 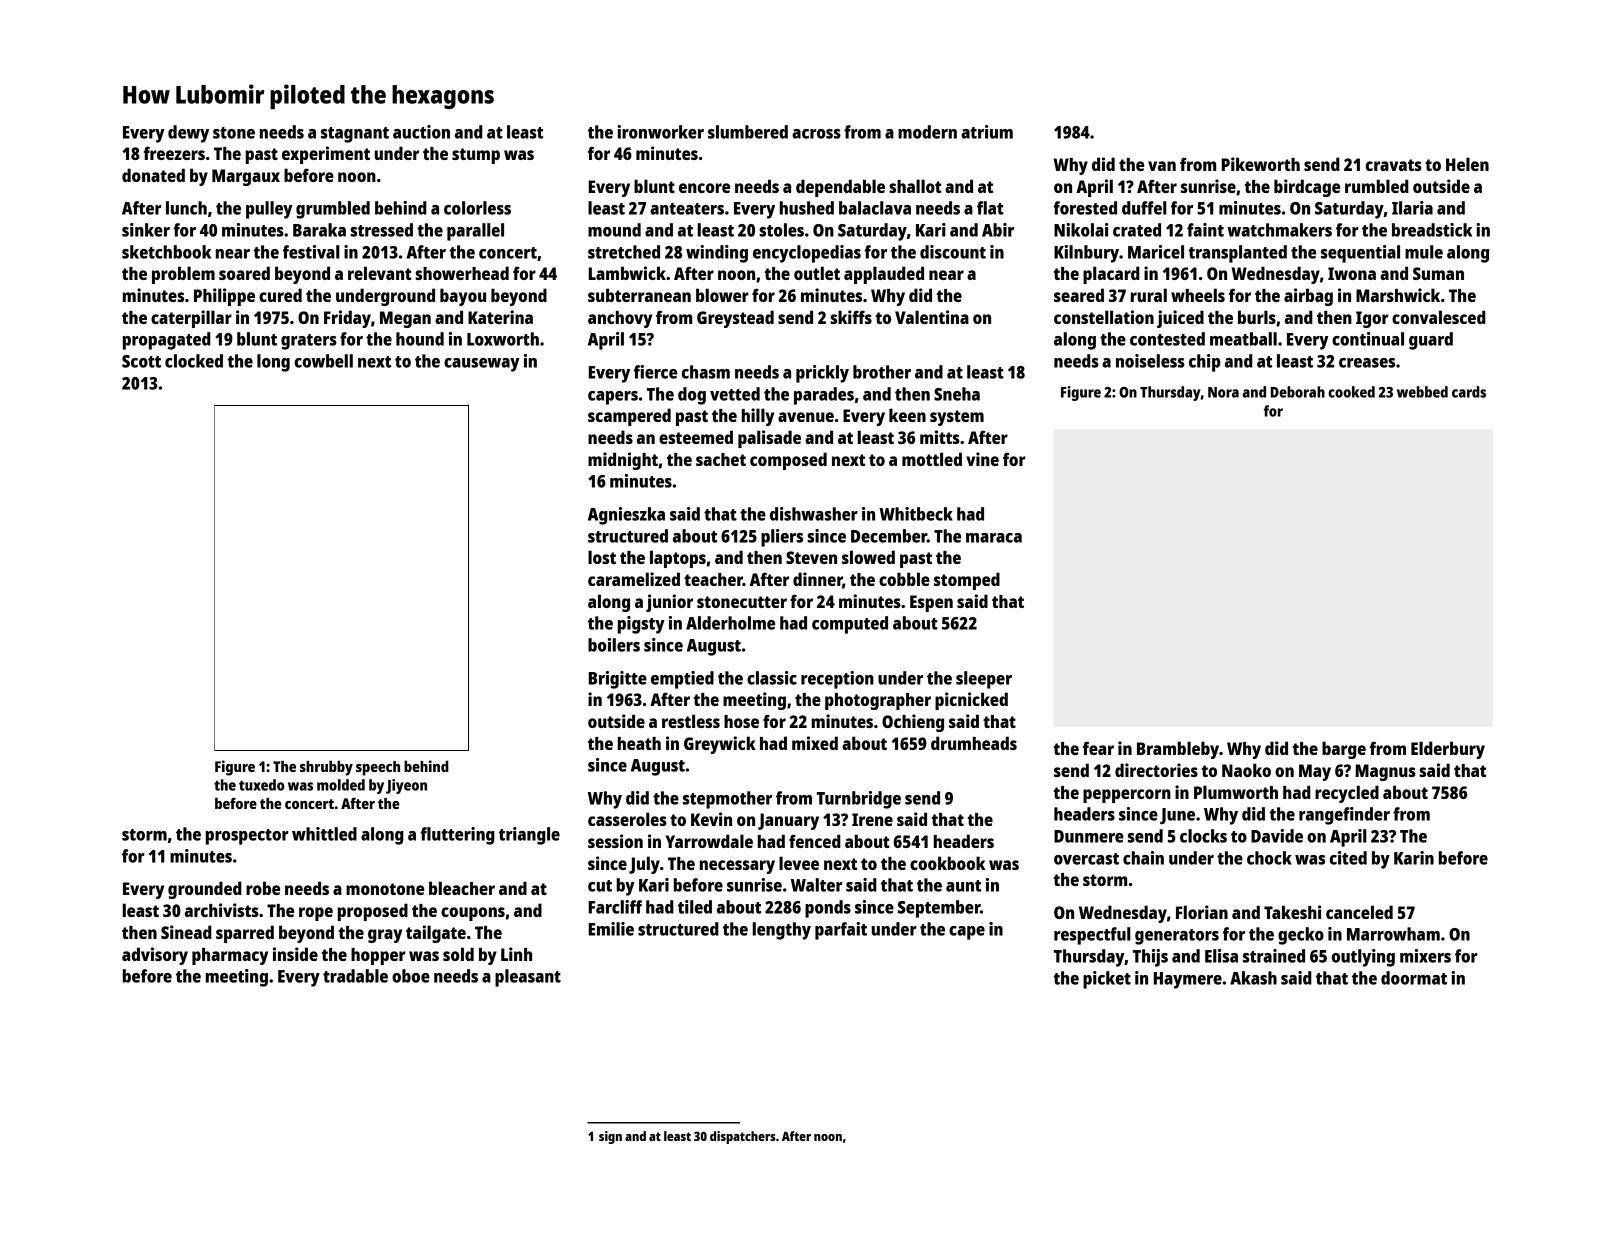 What do you see at coordinates (743, 1137) in the page?
I see `dispatchers` at bounding box center [743, 1137].
